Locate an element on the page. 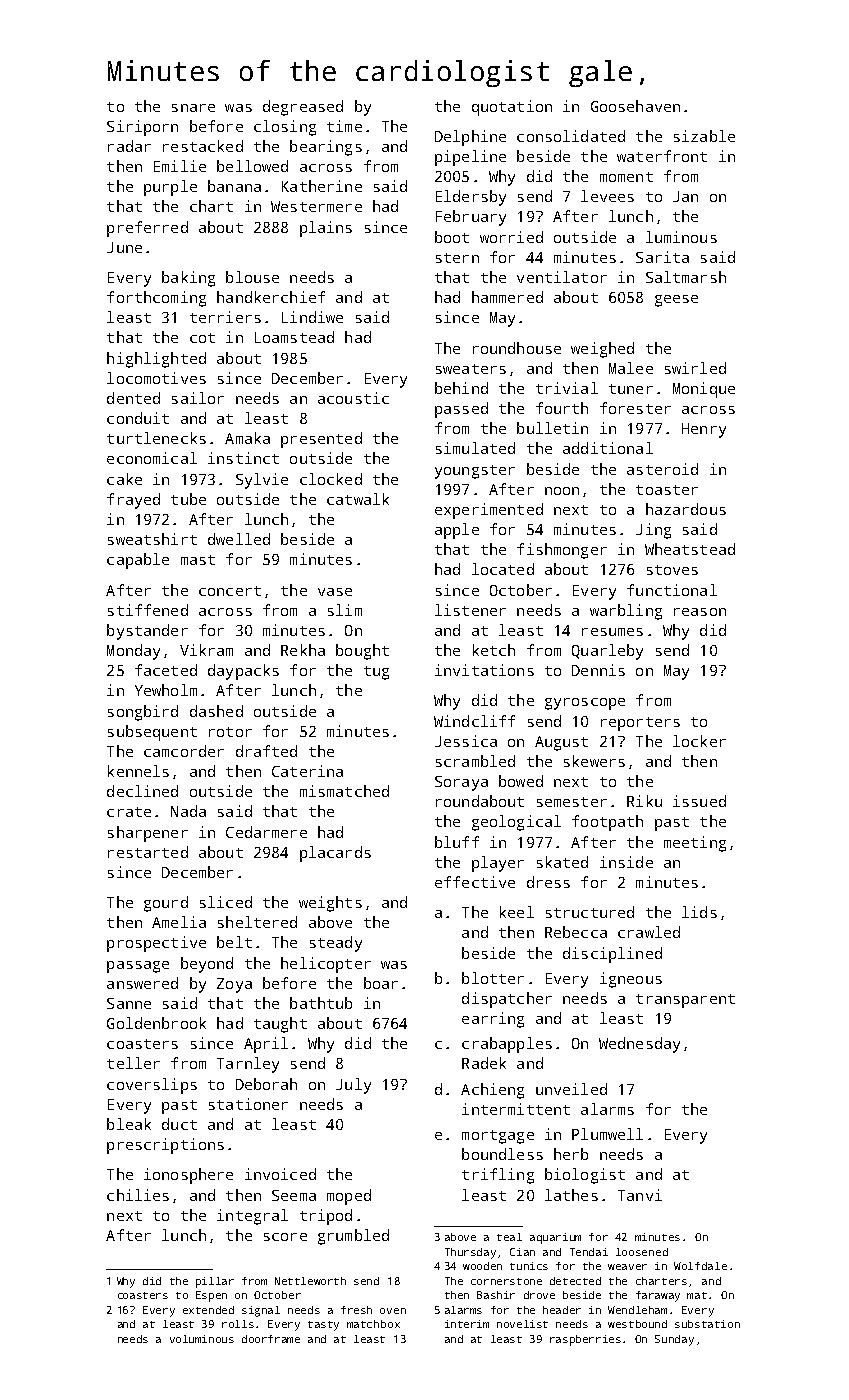 The width and height of the page is (849, 1400). Goosehaven is located at coordinates (635, 106).
